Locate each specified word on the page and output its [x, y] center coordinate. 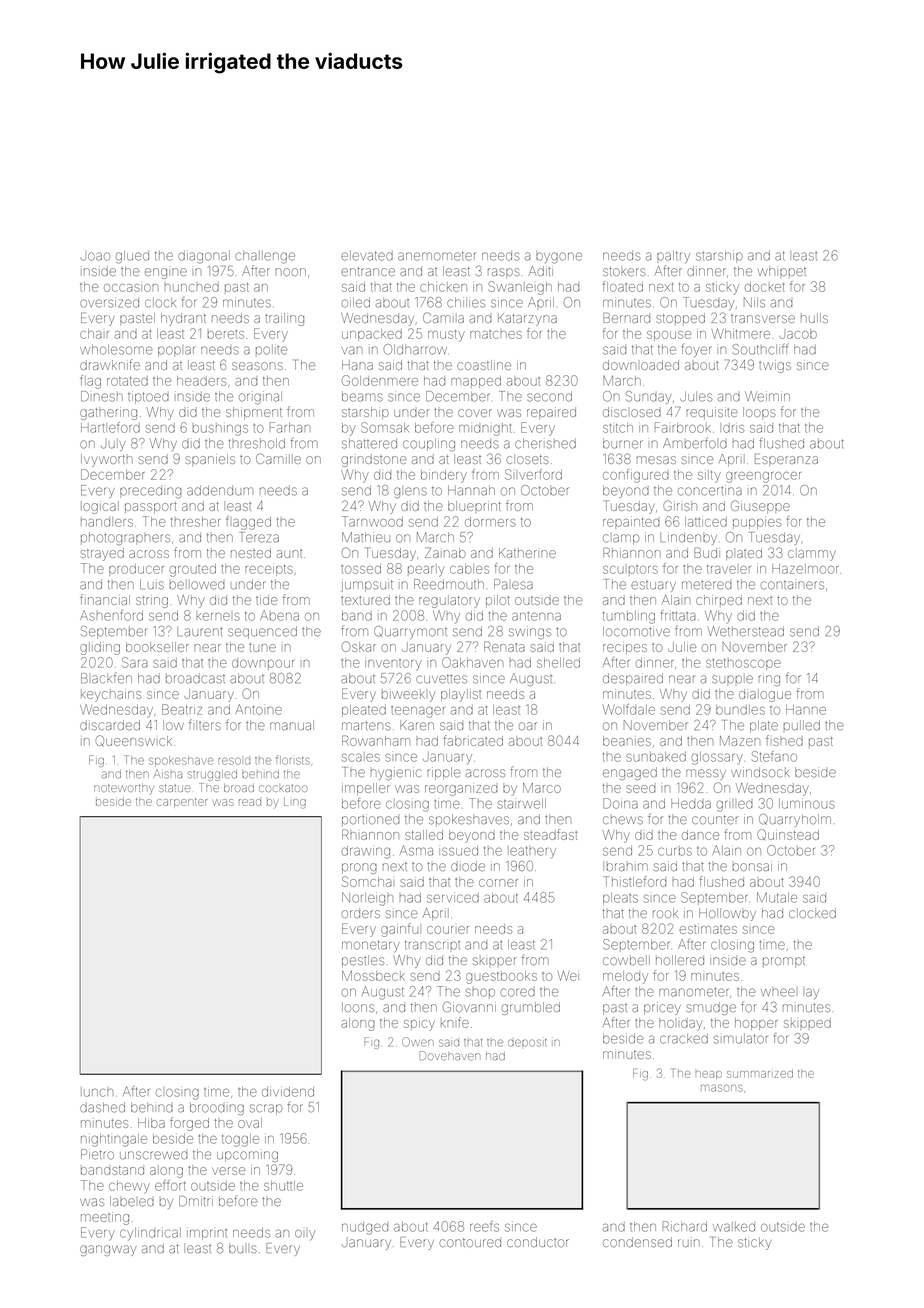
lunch [97, 1092]
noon [291, 272]
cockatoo [283, 788]
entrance [368, 271]
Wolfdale [629, 709]
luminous [807, 803]
